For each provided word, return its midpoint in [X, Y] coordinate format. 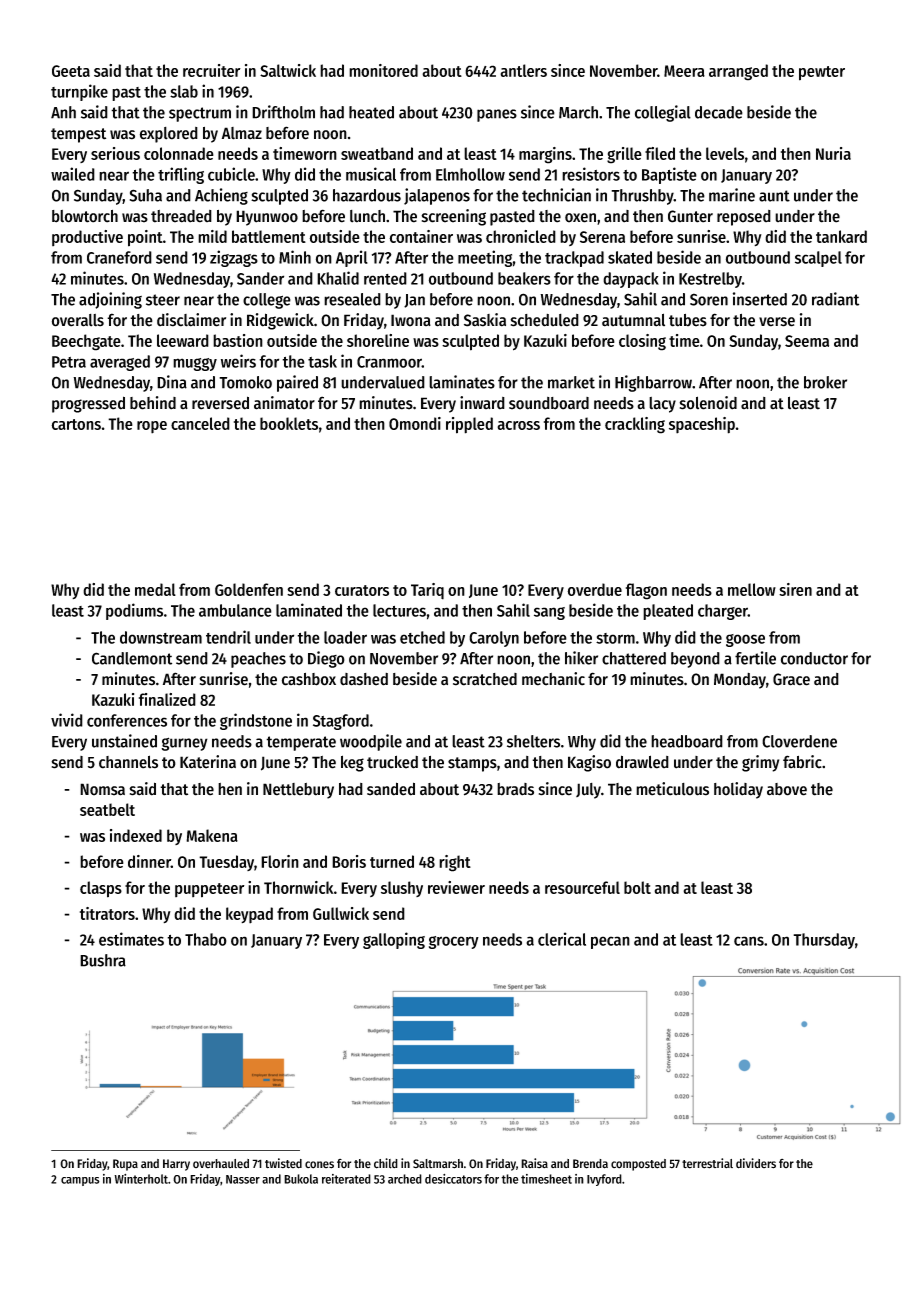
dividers [756, 1163]
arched [405, 1179]
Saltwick [288, 70]
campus [80, 1181]
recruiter [212, 70]
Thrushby [642, 197]
